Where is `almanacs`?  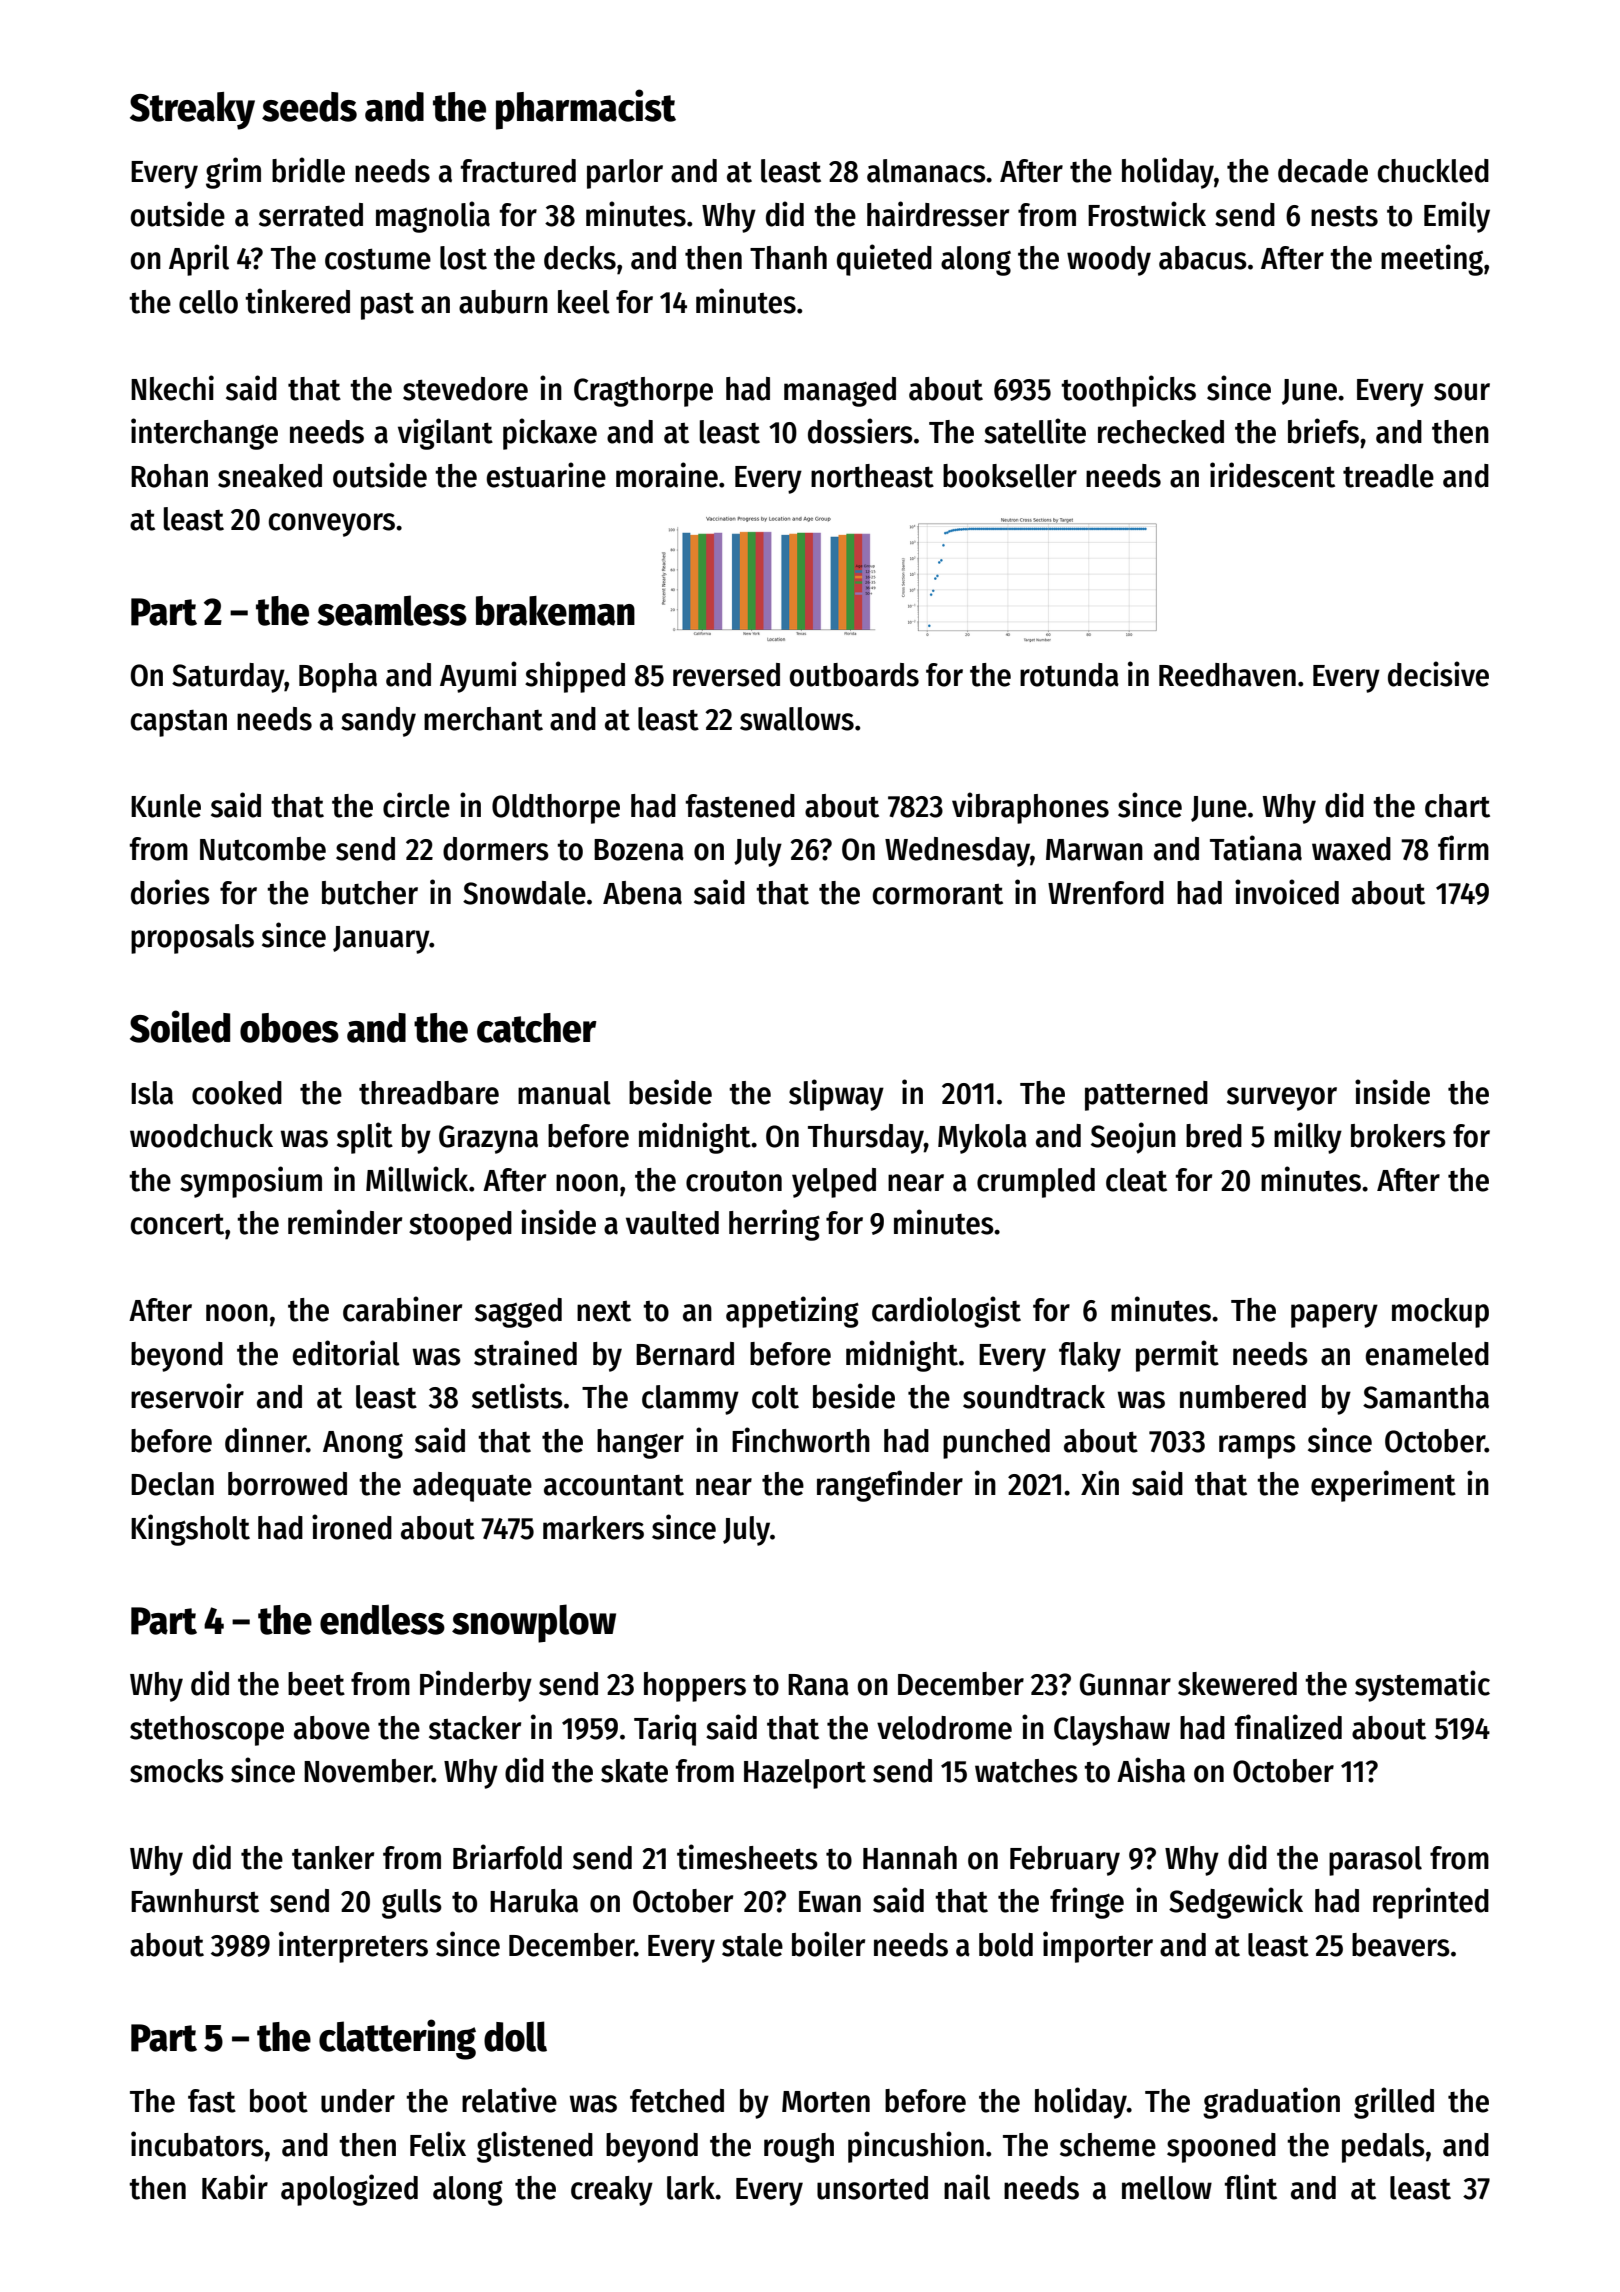 almanacs is located at coordinates (926, 171).
